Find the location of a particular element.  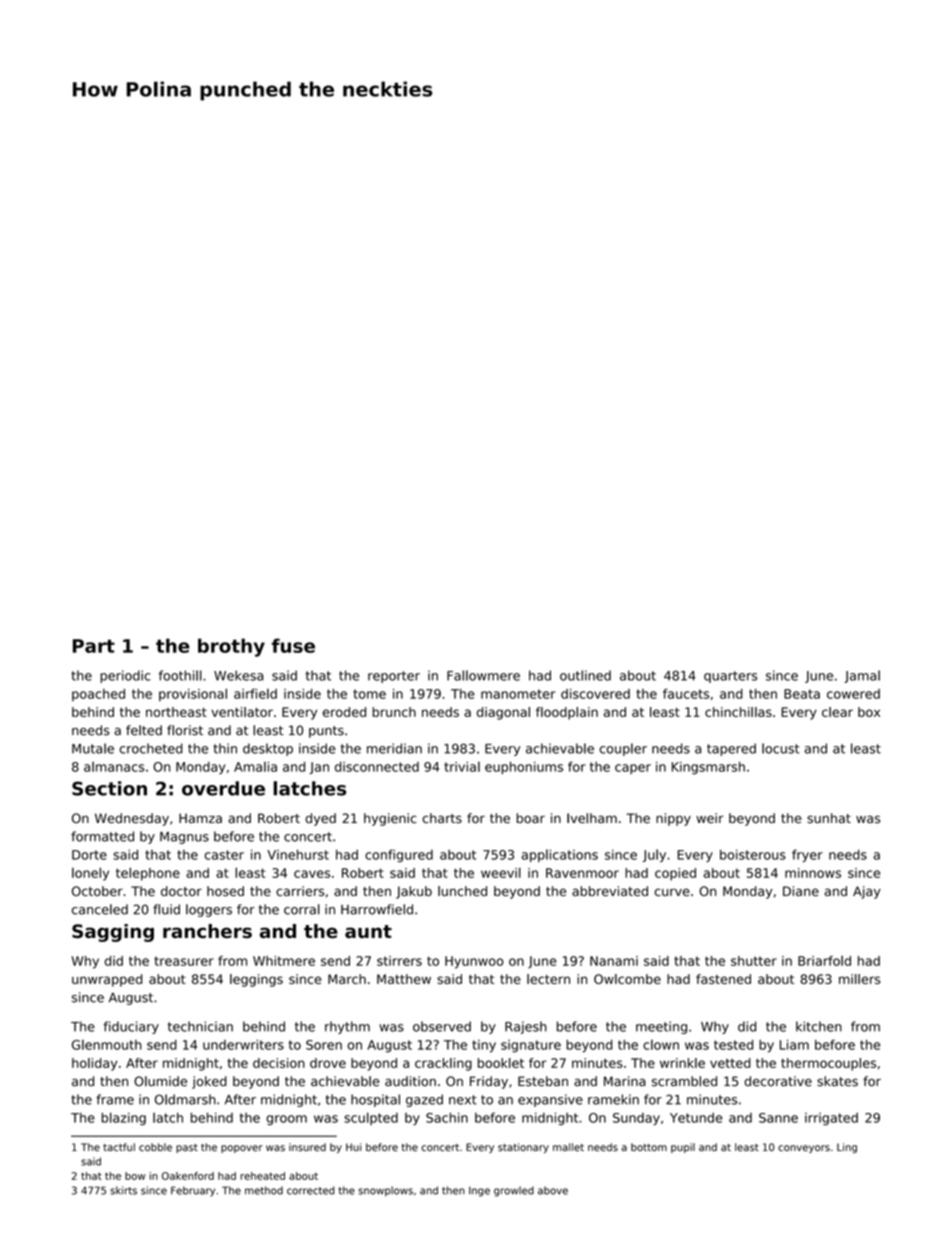

skates is located at coordinates (837, 1081).
